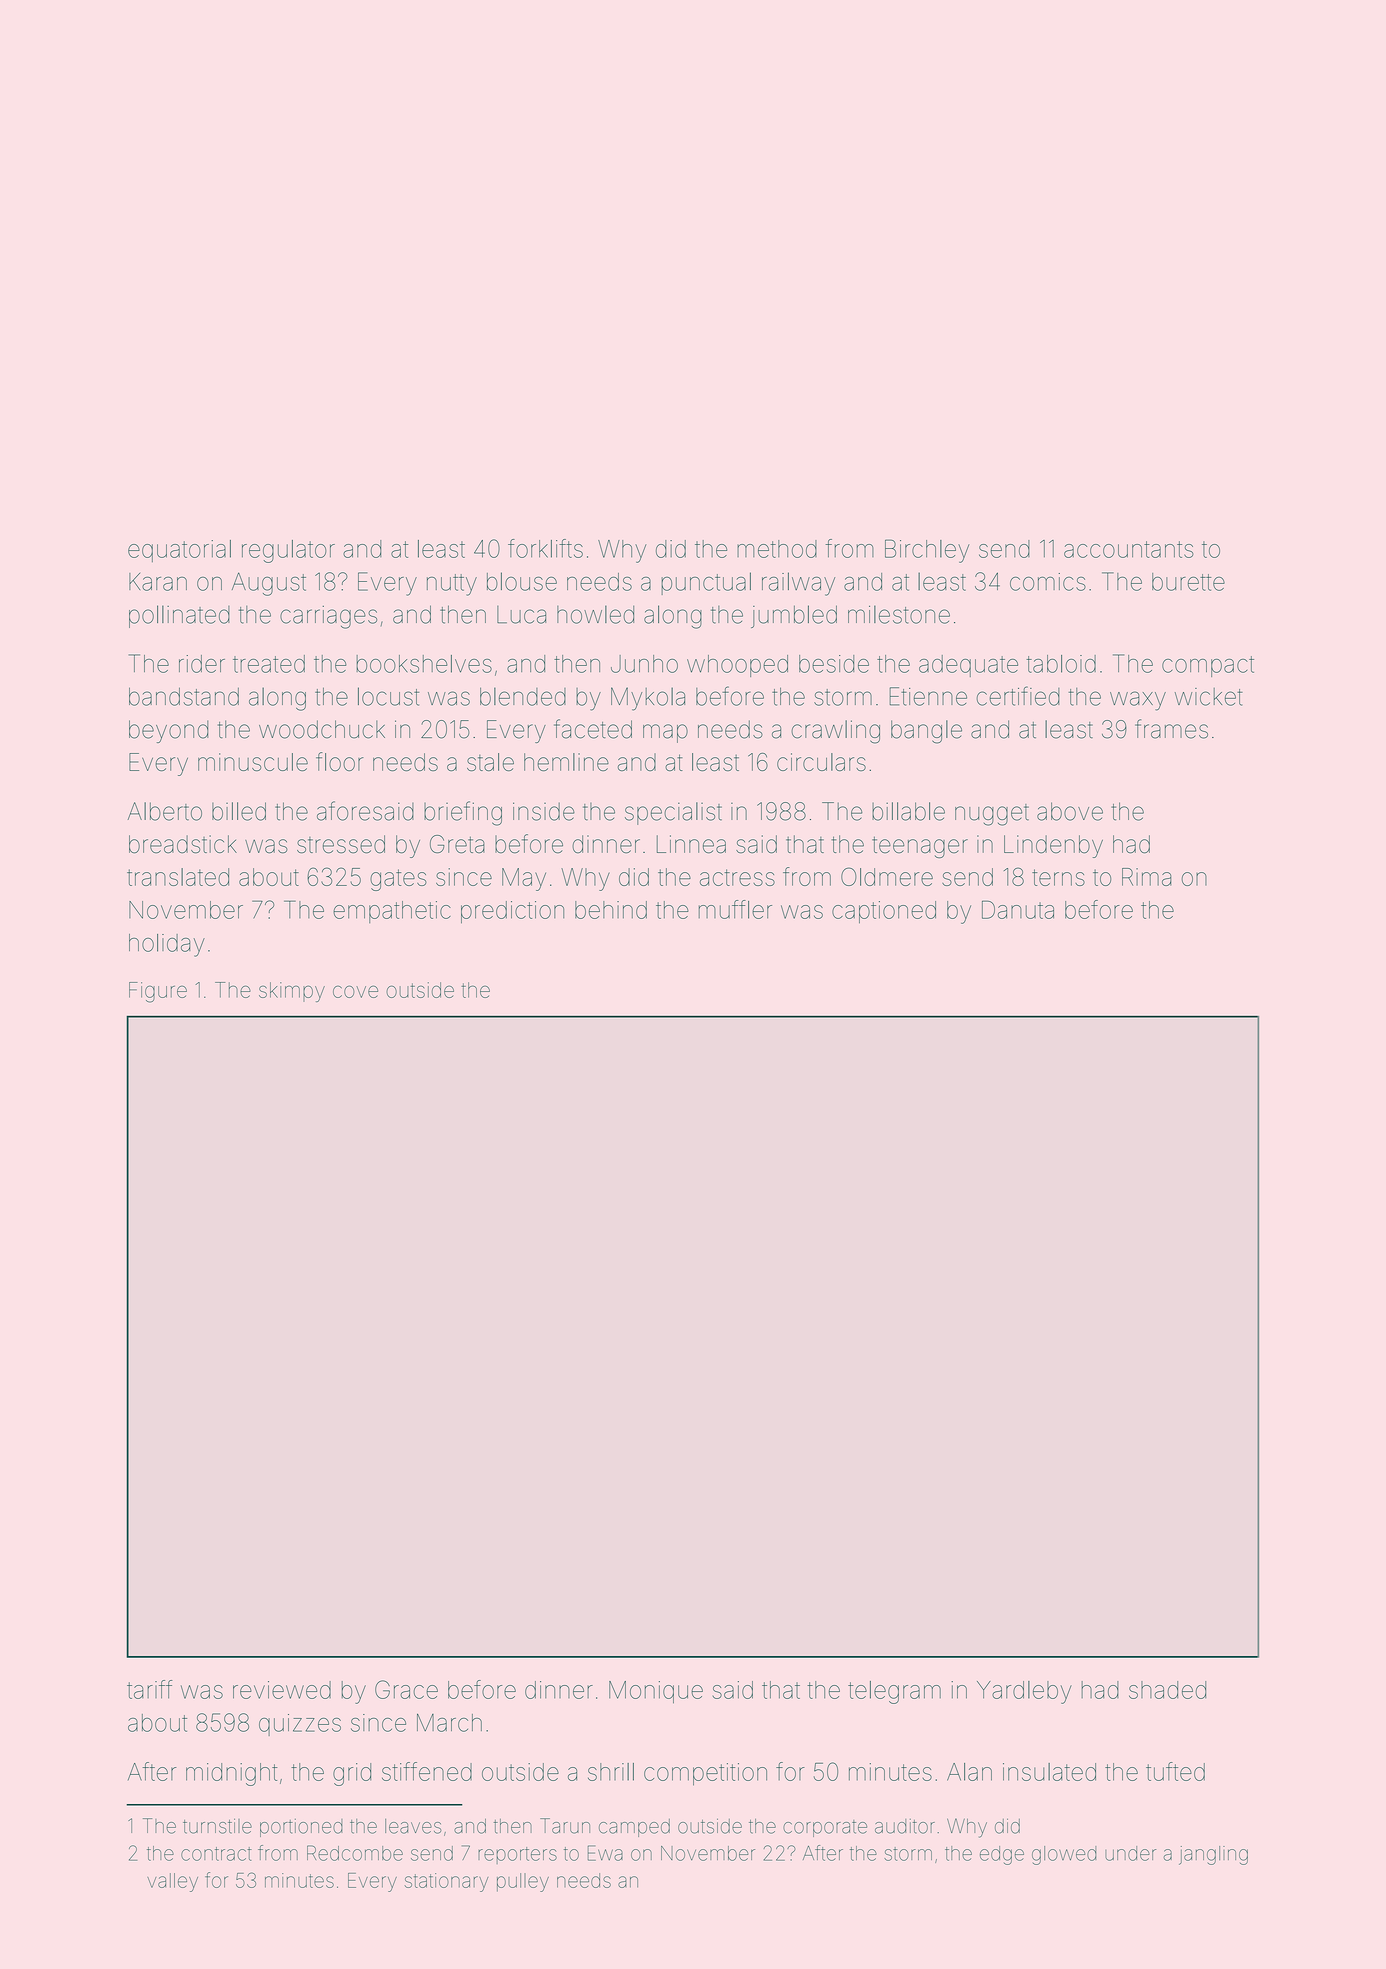 This screenshot has height=1969, width=1386. Describe the element at coordinates (158, 992) in the screenshot. I see `Figure` at that location.
